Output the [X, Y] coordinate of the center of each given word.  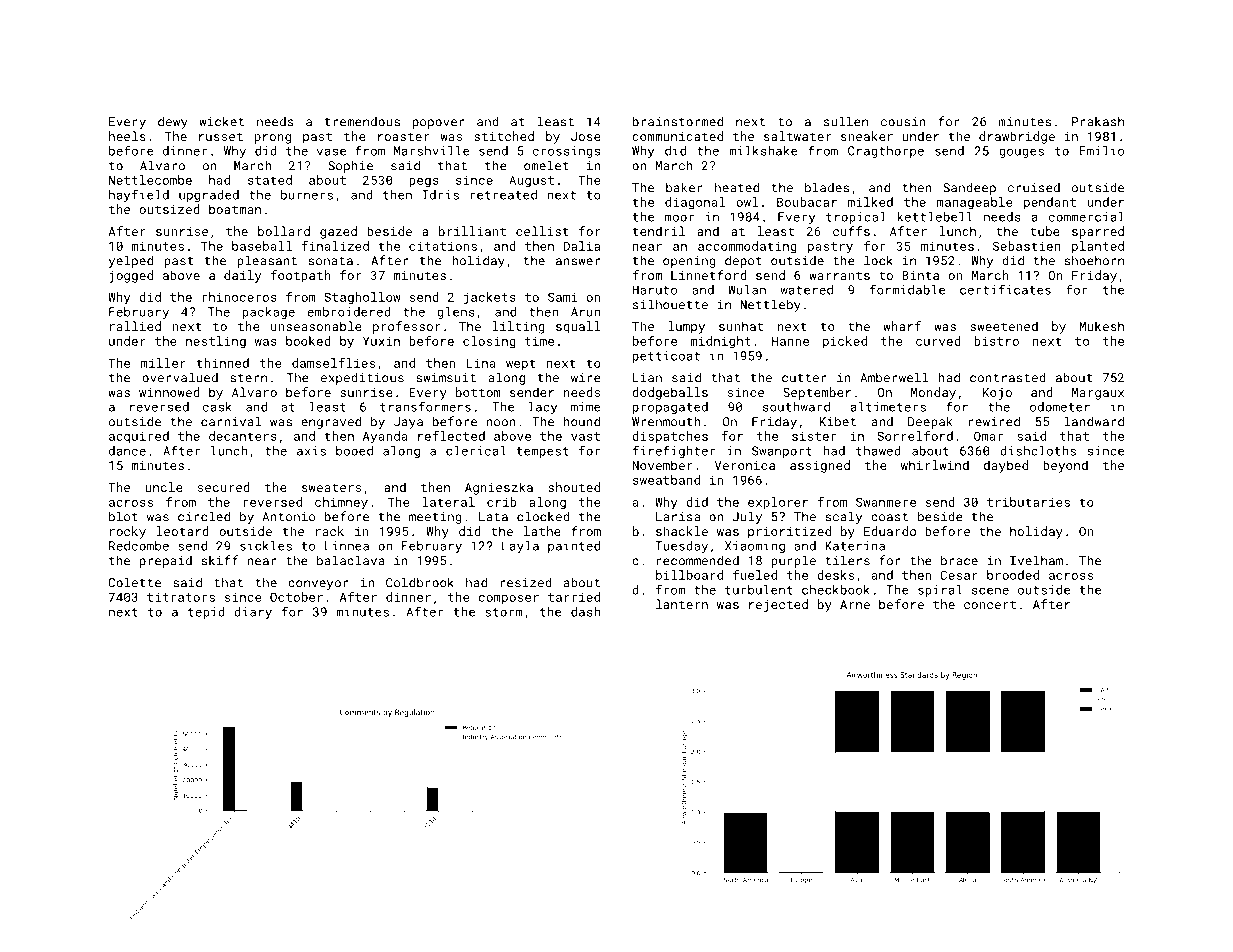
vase [331, 152]
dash [585, 612]
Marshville [432, 151]
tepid [206, 613]
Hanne [790, 341]
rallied [135, 326]
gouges [1021, 153]
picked [845, 342]
